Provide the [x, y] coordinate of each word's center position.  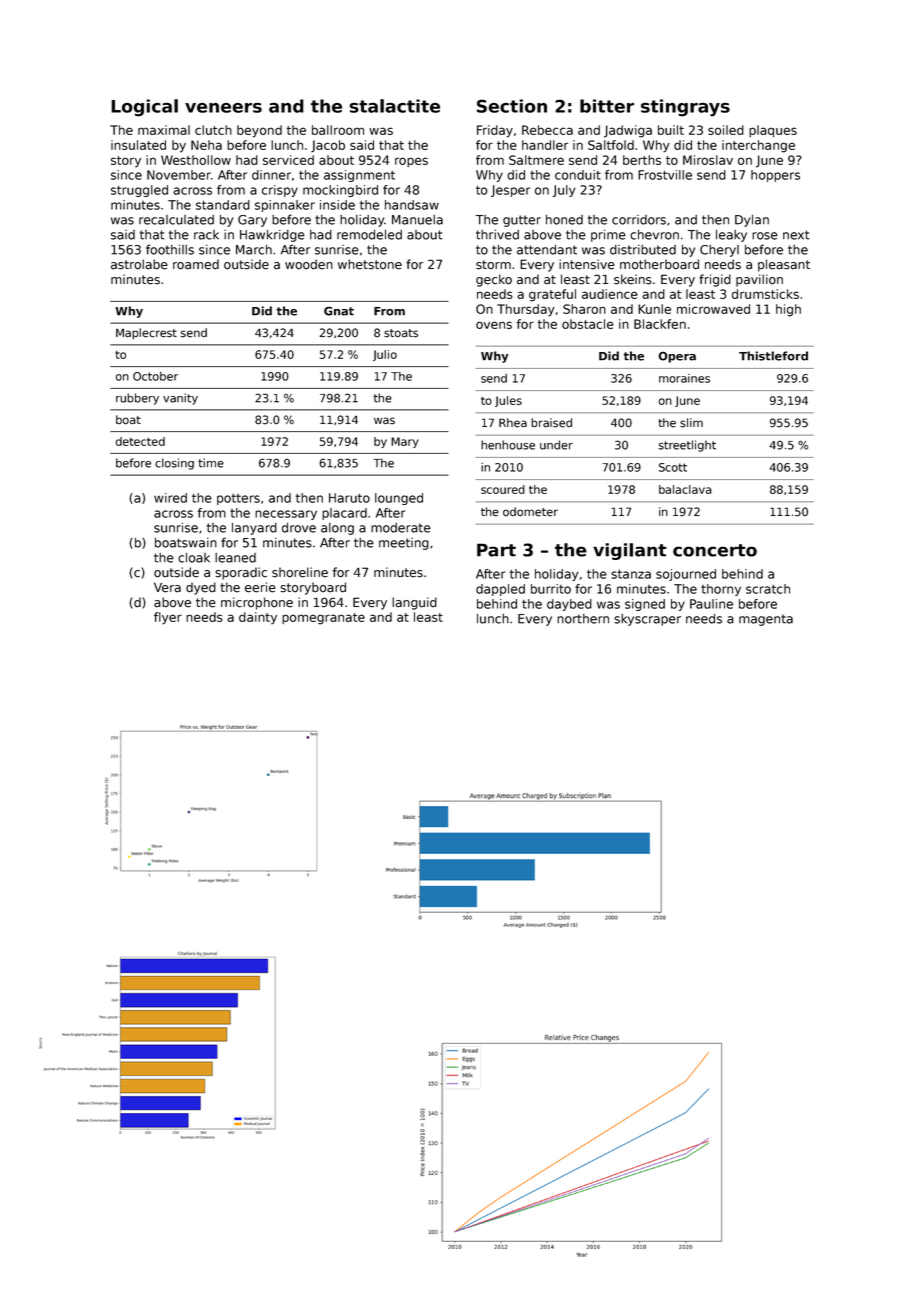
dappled [500, 590]
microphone [257, 603]
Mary [405, 442]
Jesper [510, 191]
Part [496, 550]
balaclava [685, 489]
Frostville [665, 175]
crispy [280, 191]
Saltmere [536, 160]
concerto [715, 550]
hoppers [775, 176]
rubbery [137, 399]
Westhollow [196, 160]
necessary [286, 515]
